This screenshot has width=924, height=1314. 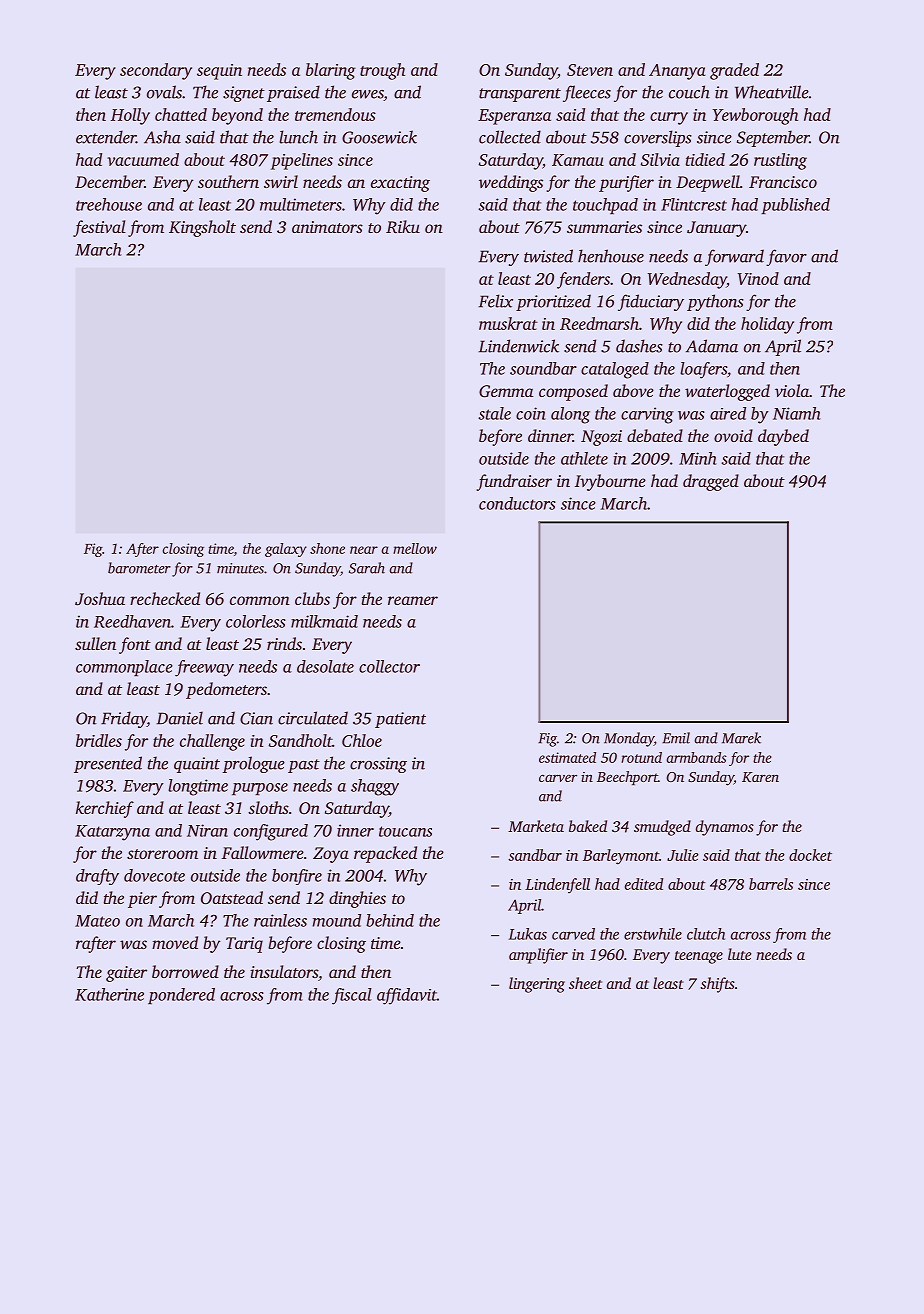 I want to click on Holly, so click(x=130, y=116).
